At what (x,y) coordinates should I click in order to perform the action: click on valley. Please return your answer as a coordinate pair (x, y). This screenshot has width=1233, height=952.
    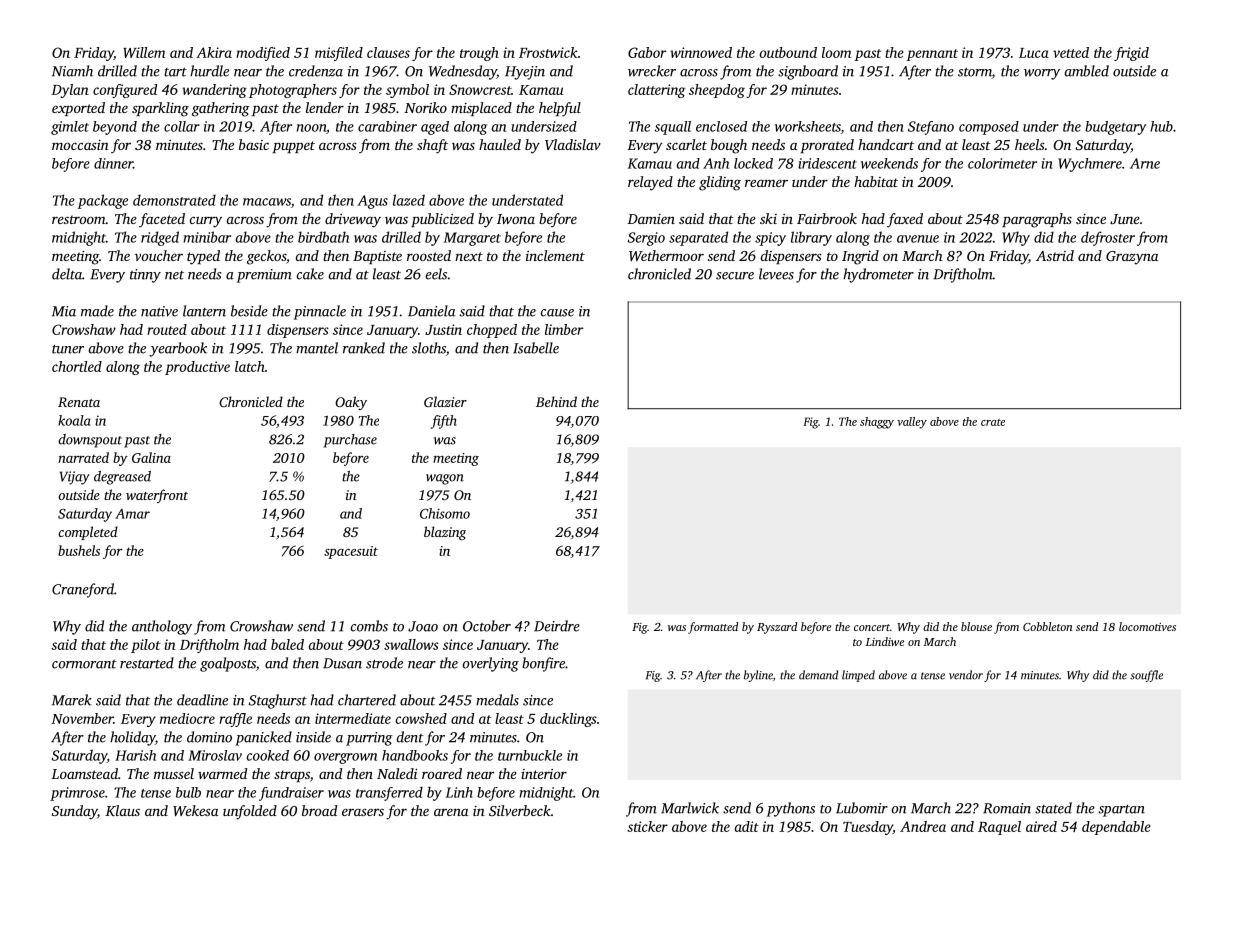
    Looking at the image, I should click on (912, 423).
